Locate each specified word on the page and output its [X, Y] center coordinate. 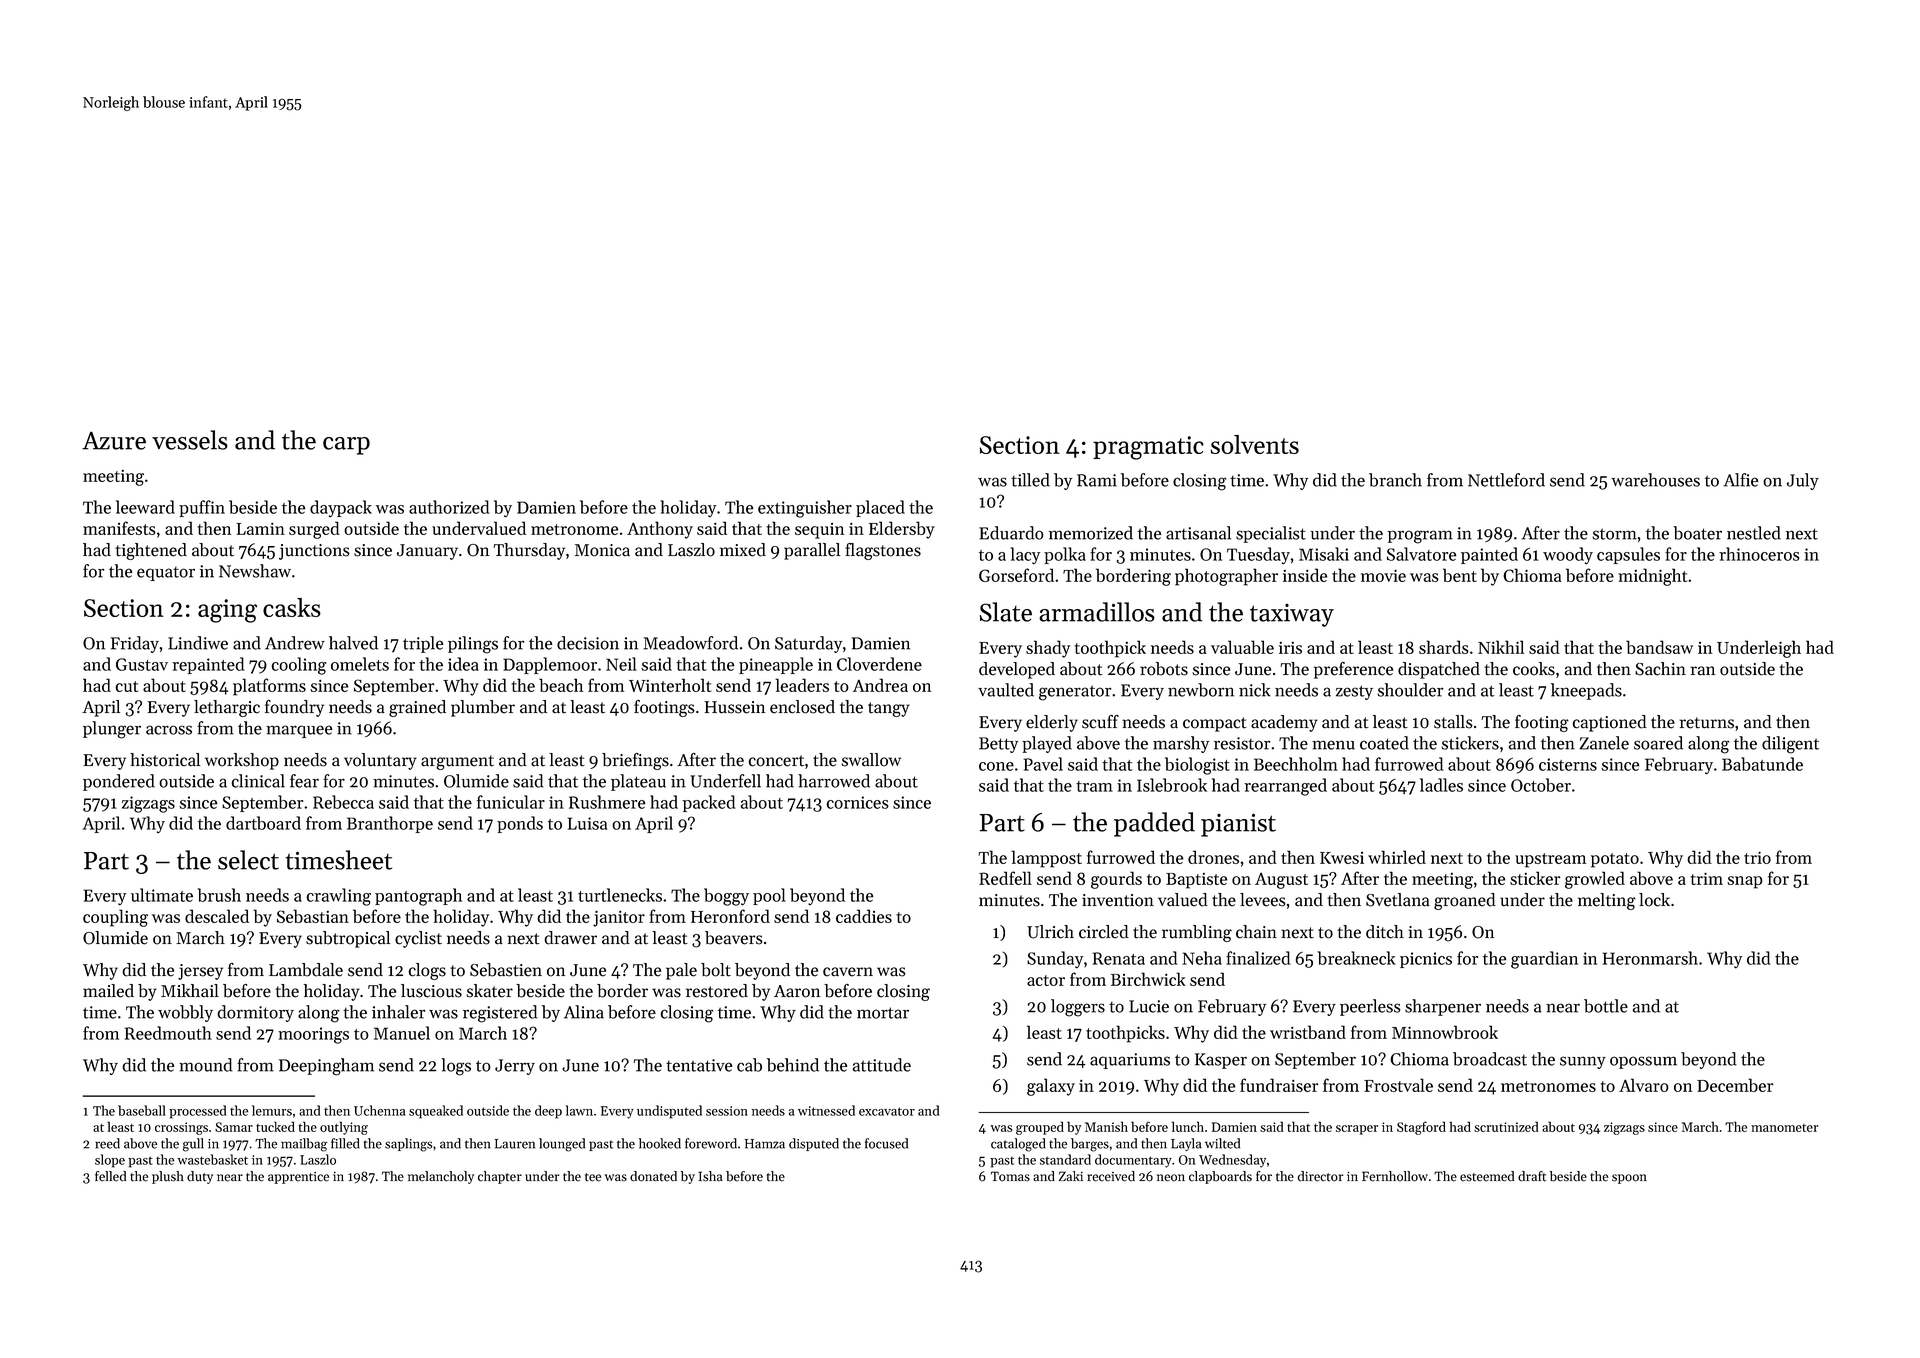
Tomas [1010, 1176]
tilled [1030, 480]
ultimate [162, 895]
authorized [449, 507]
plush [168, 1177]
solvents [1254, 444]
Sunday [1055, 960]
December [1735, 1085]
